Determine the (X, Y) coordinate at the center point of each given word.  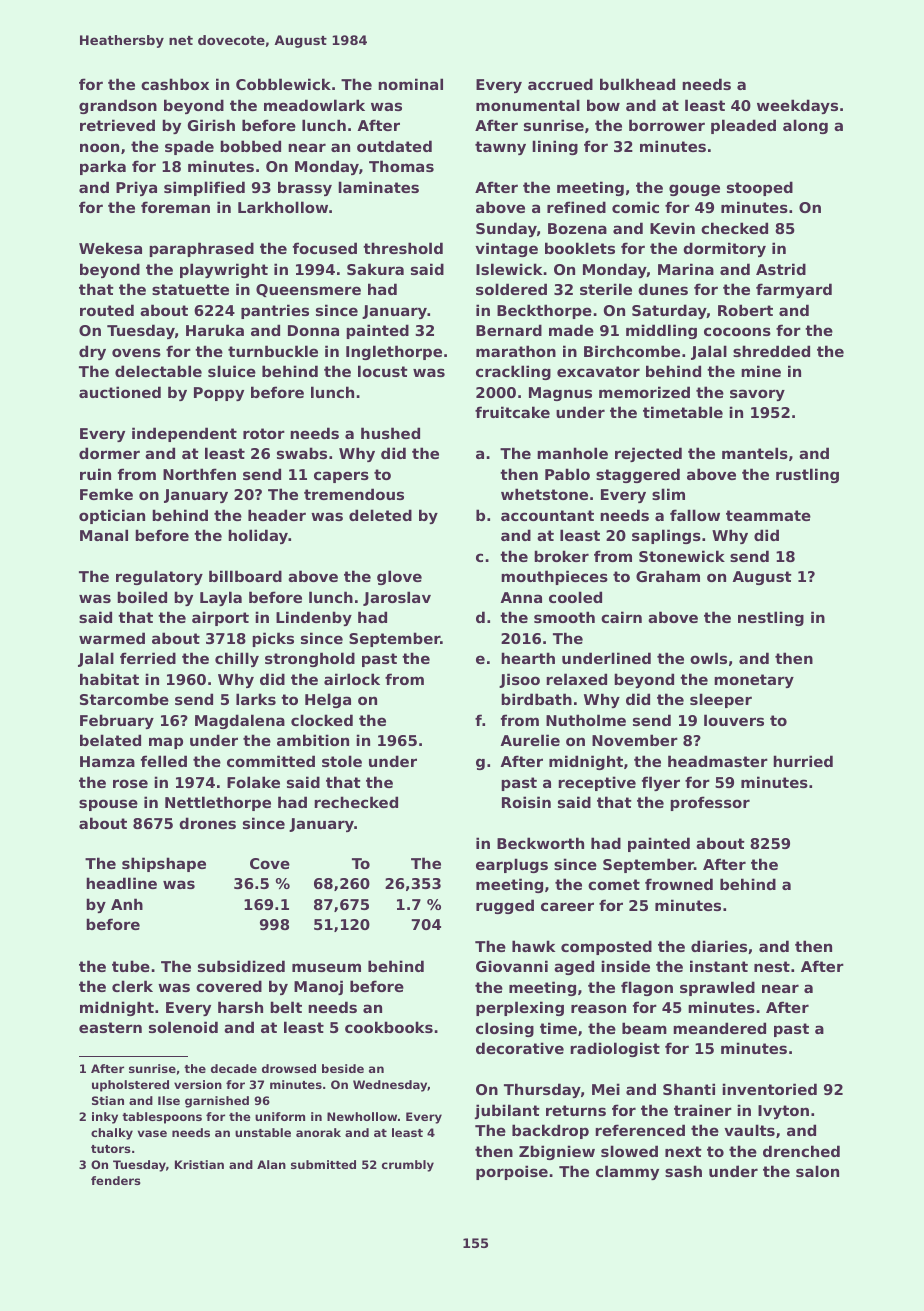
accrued (560, 84)
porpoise (512, 1172)
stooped (760, 188)
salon (817, 1171)
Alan (271, 1164)
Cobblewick (283, 84)
